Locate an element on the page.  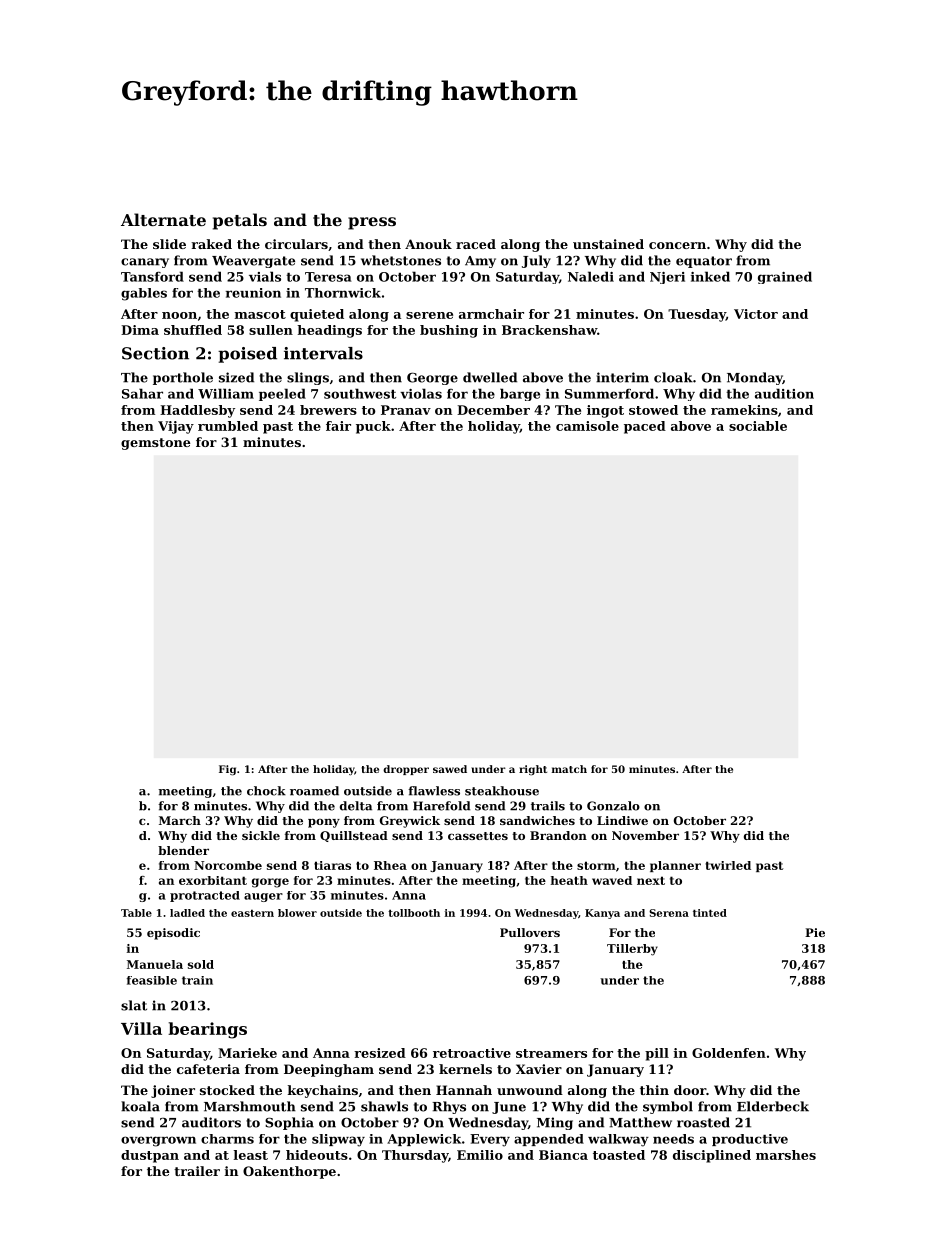
ramekins is located at coordinates (744, 410).
